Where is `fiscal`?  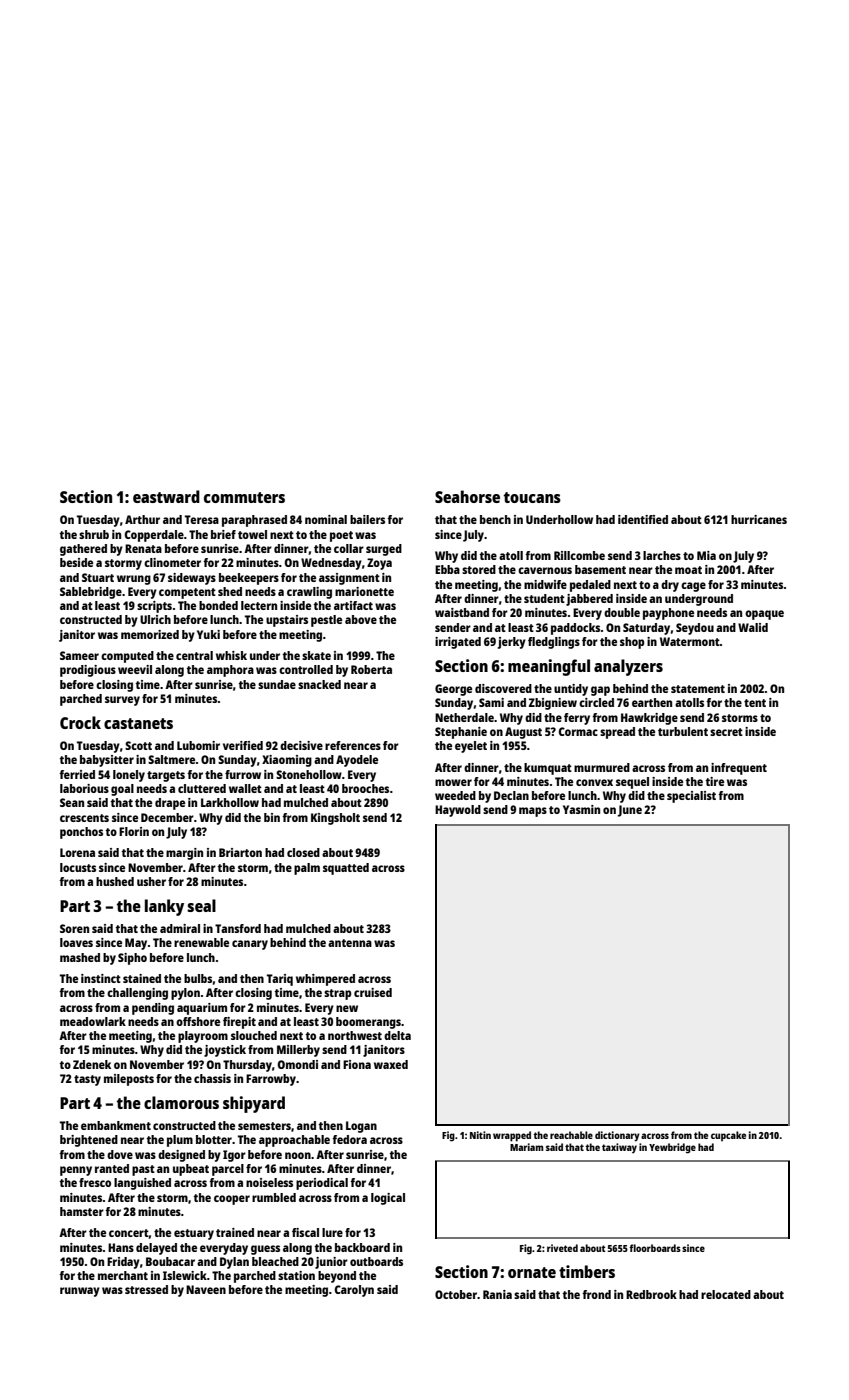 fiscal is located at coordinates (305, 1232).
